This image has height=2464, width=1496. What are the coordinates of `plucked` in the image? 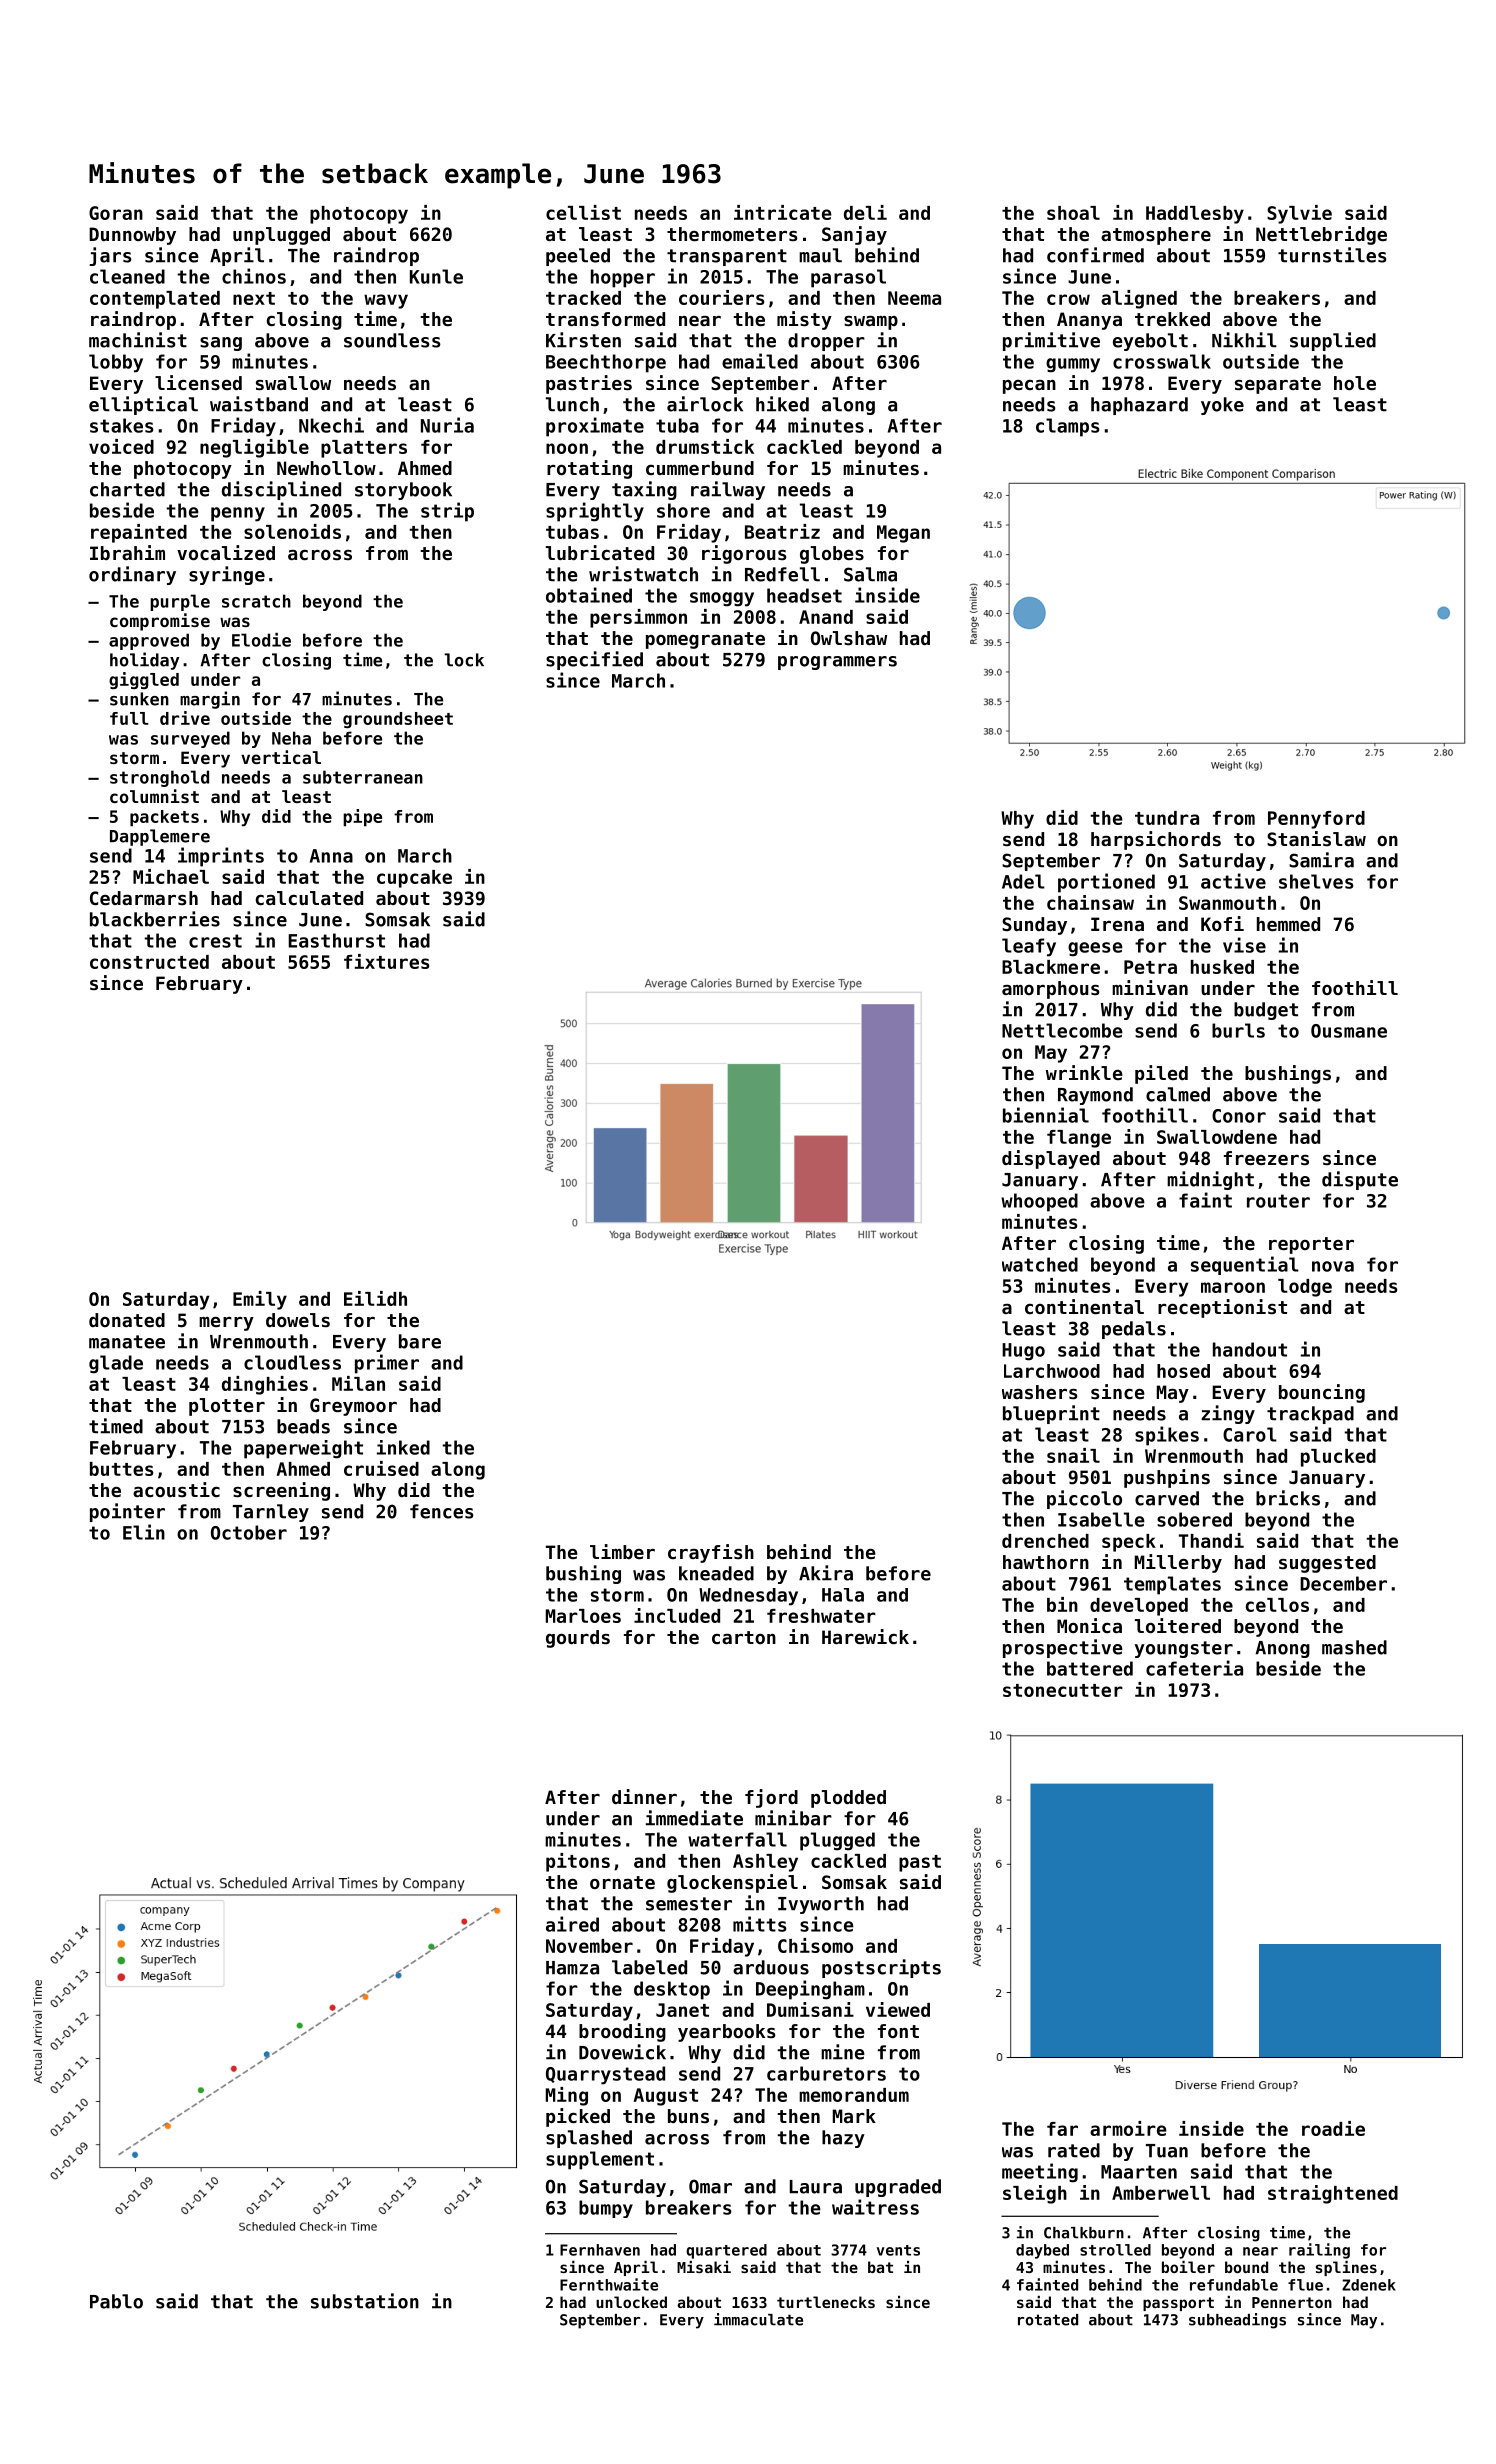 It's located at (1338, 1458).
